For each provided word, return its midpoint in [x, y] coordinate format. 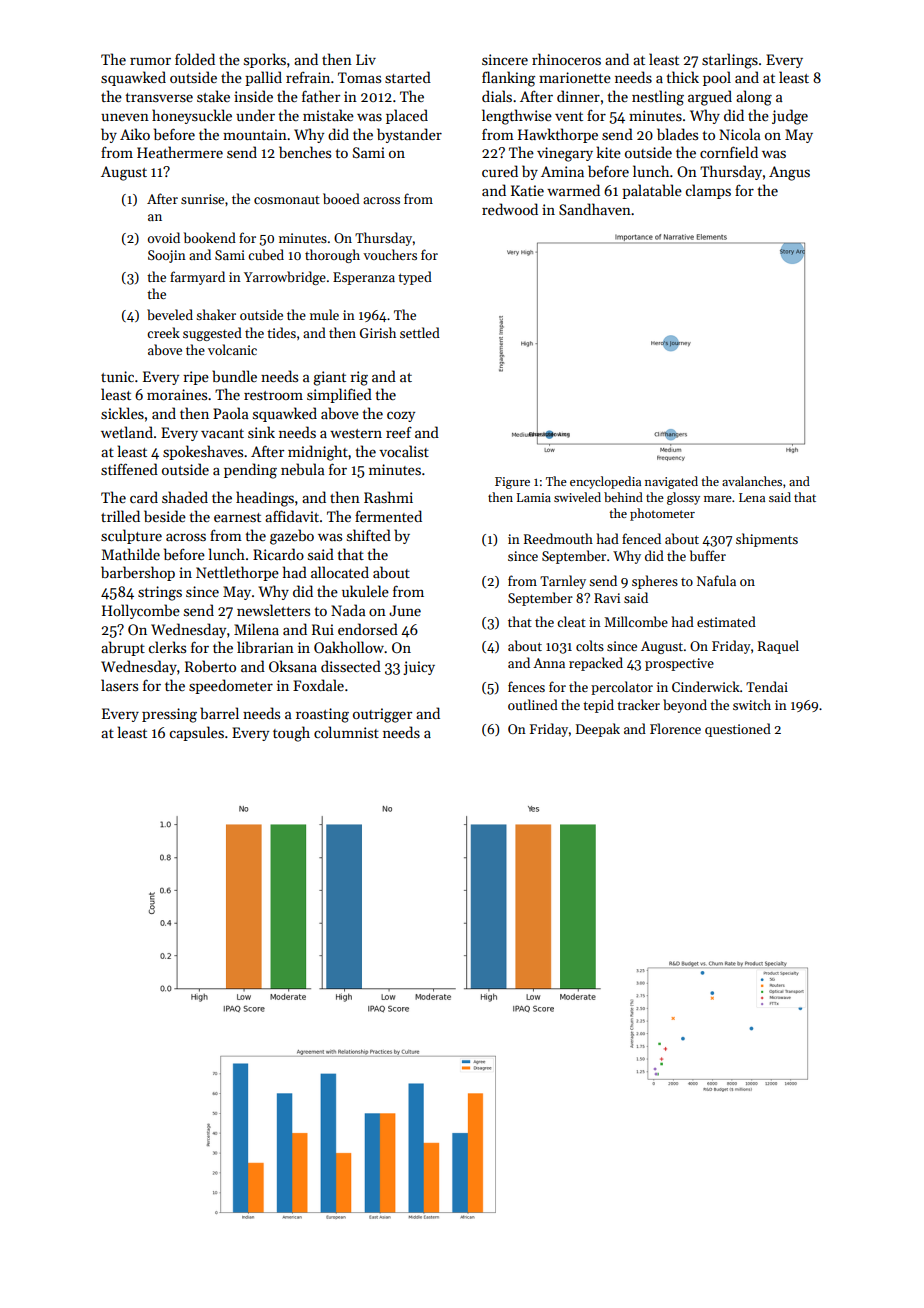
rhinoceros [566, 59]
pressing [169, 715]
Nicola [740, 134]
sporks [265, 60]
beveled [170, 314]
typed [415, 278]
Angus [789, 173]
